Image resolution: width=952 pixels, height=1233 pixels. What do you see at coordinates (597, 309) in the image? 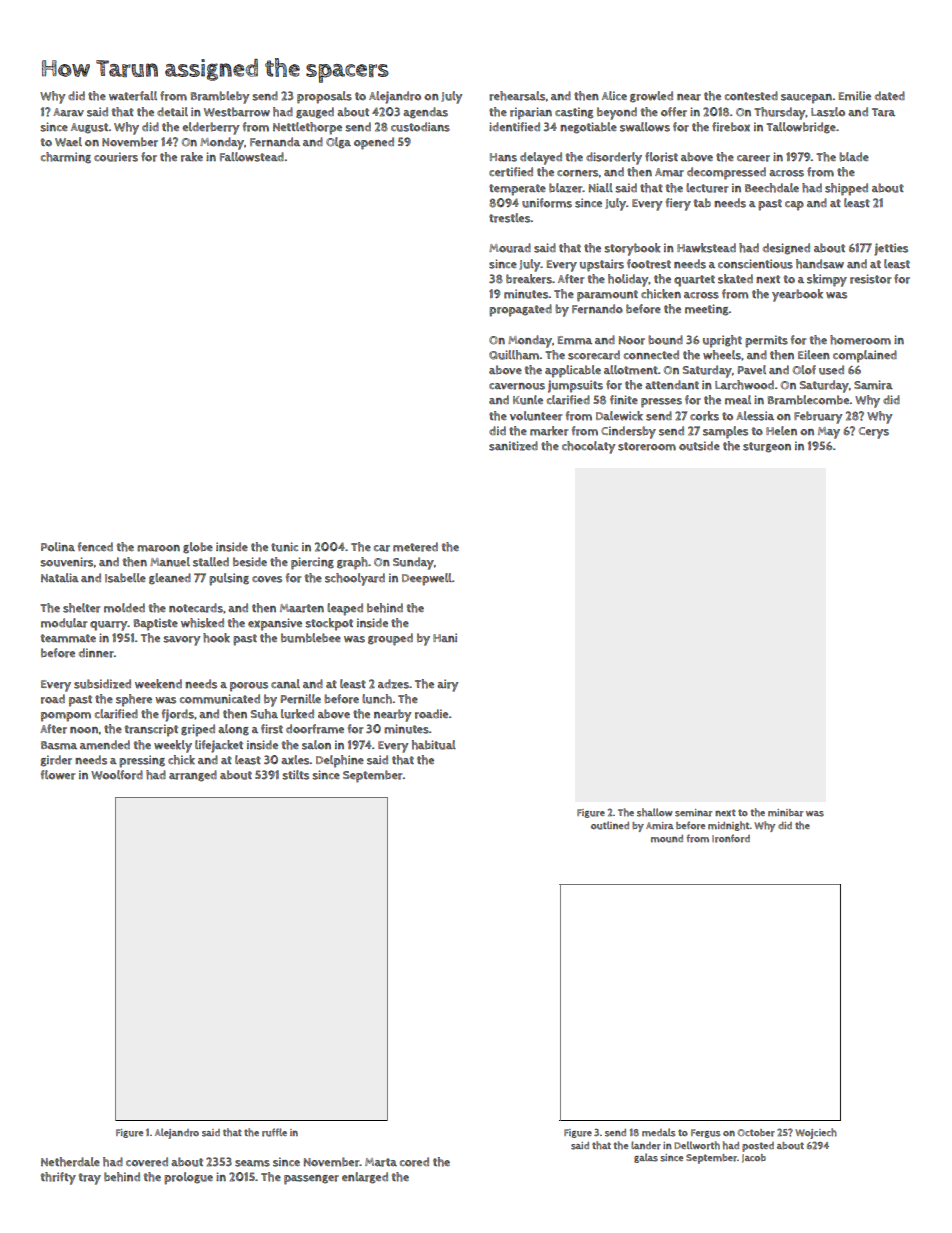
I see `Fernando` at bounding box center [597, 309].
